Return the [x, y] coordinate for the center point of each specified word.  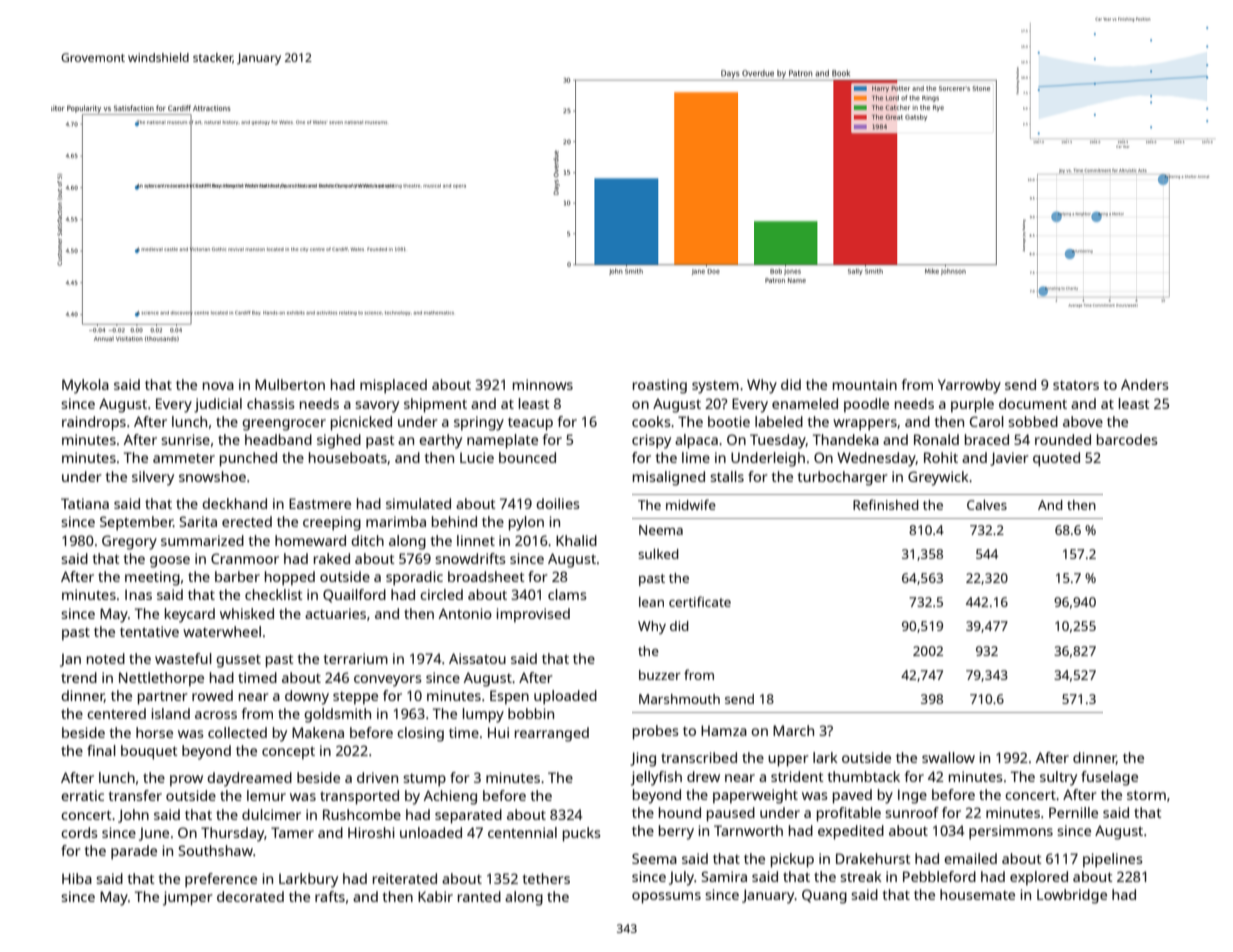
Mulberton [290, 384]
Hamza [724, 730]
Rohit [941, 457]
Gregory [129, 542]
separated [468, 816]
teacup [530, 424]
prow [186, 781]
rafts [330, 896]
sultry [1058, 778]
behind [454, 521]
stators [1076, 385]
